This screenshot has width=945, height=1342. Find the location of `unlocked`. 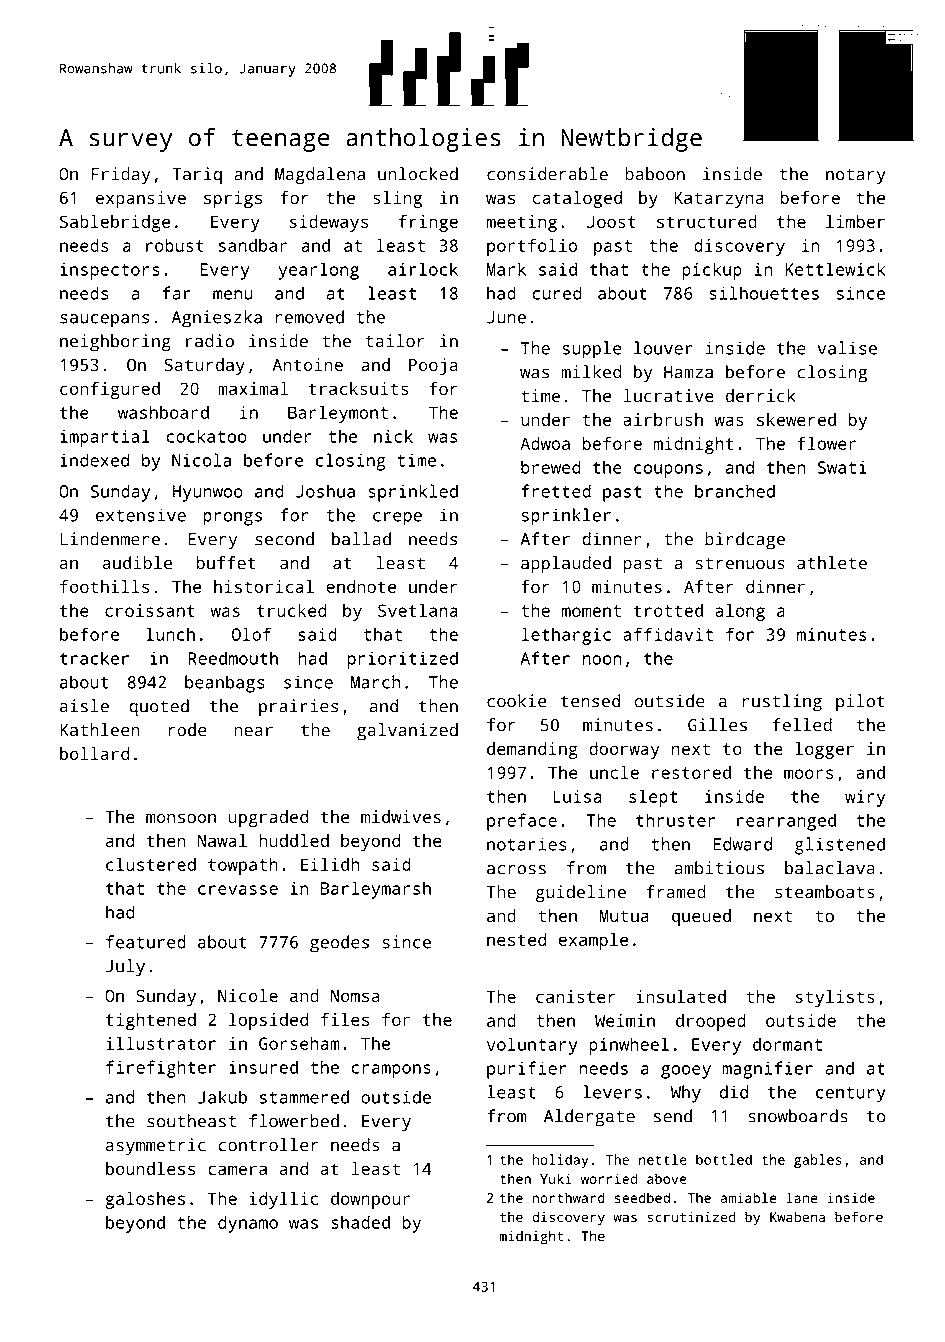

unlocked is located at coordinates (418, 174).
